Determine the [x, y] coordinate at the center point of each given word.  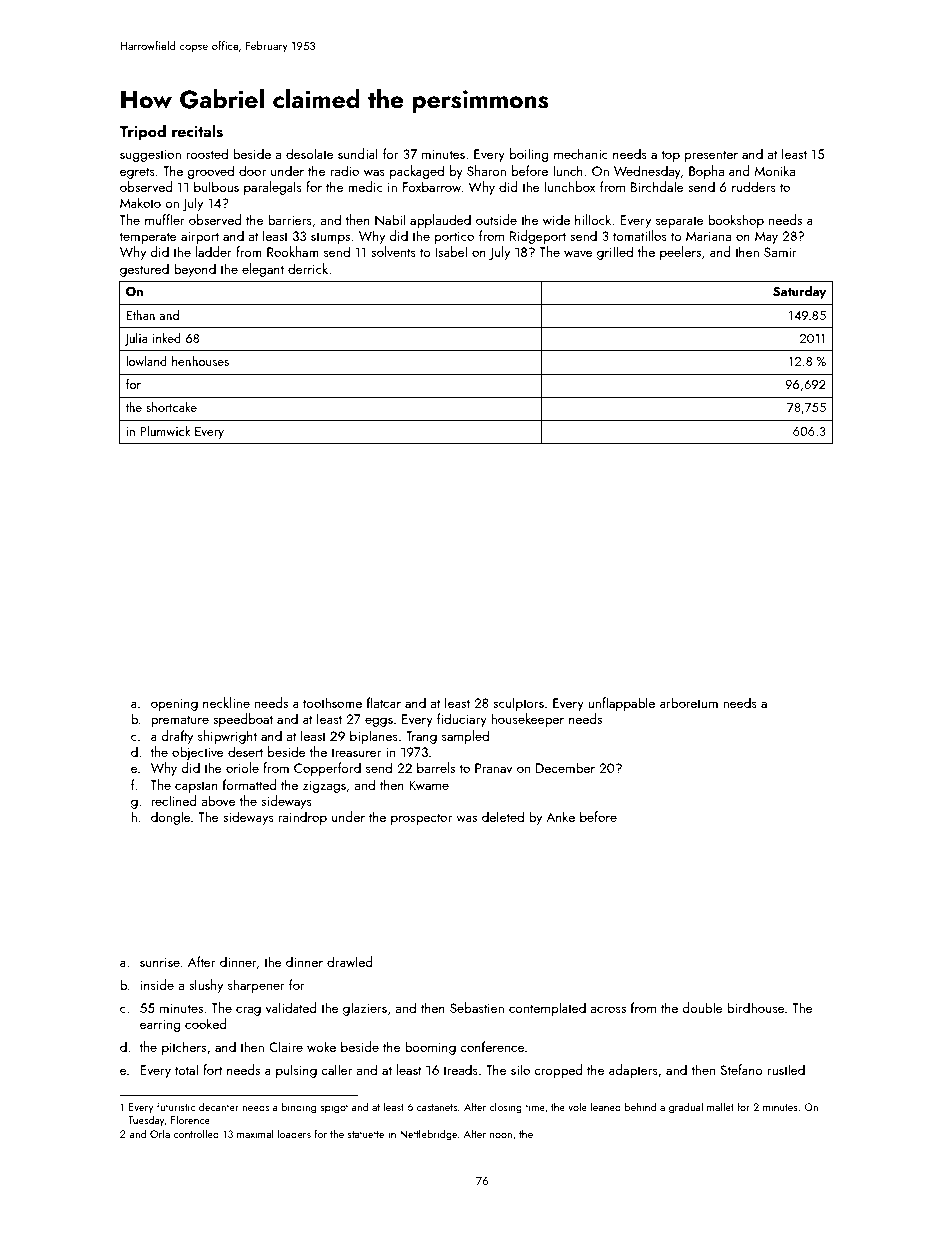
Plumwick [165, 431]
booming [430, 1048]
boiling [529, 155]
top [671, 156]
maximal [255, 1133]
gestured [144, 270]
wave [578, 253]
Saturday [799, 292]
